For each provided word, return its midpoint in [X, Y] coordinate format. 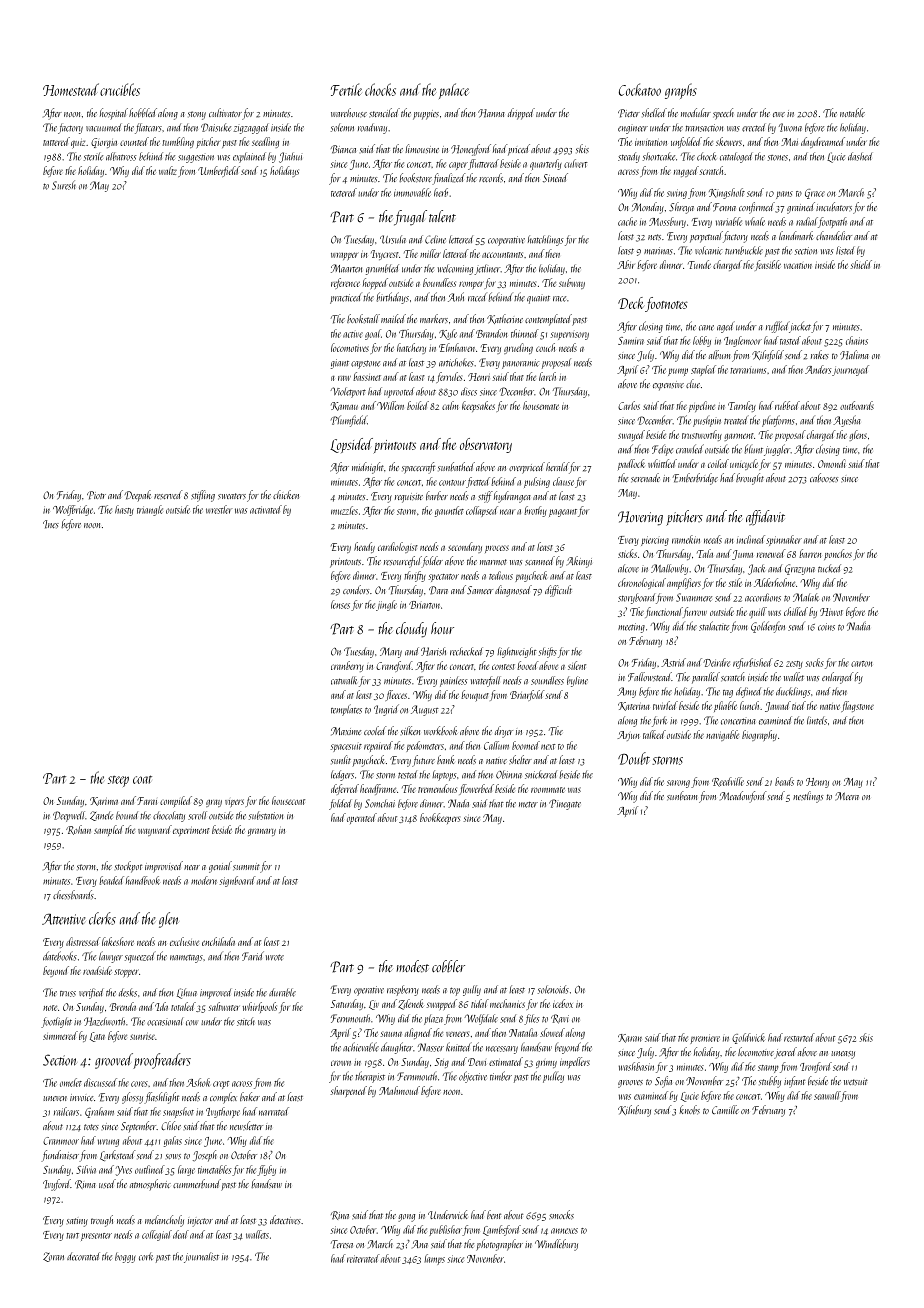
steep [118, 781]
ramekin [686, 539]
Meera [847, 796]
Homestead [71, 89]
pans [784, 195]
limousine [422, 149]
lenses [340, 604]
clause [563, 481]
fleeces [396, 695]
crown [341, 1063]
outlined [150, 1169]
